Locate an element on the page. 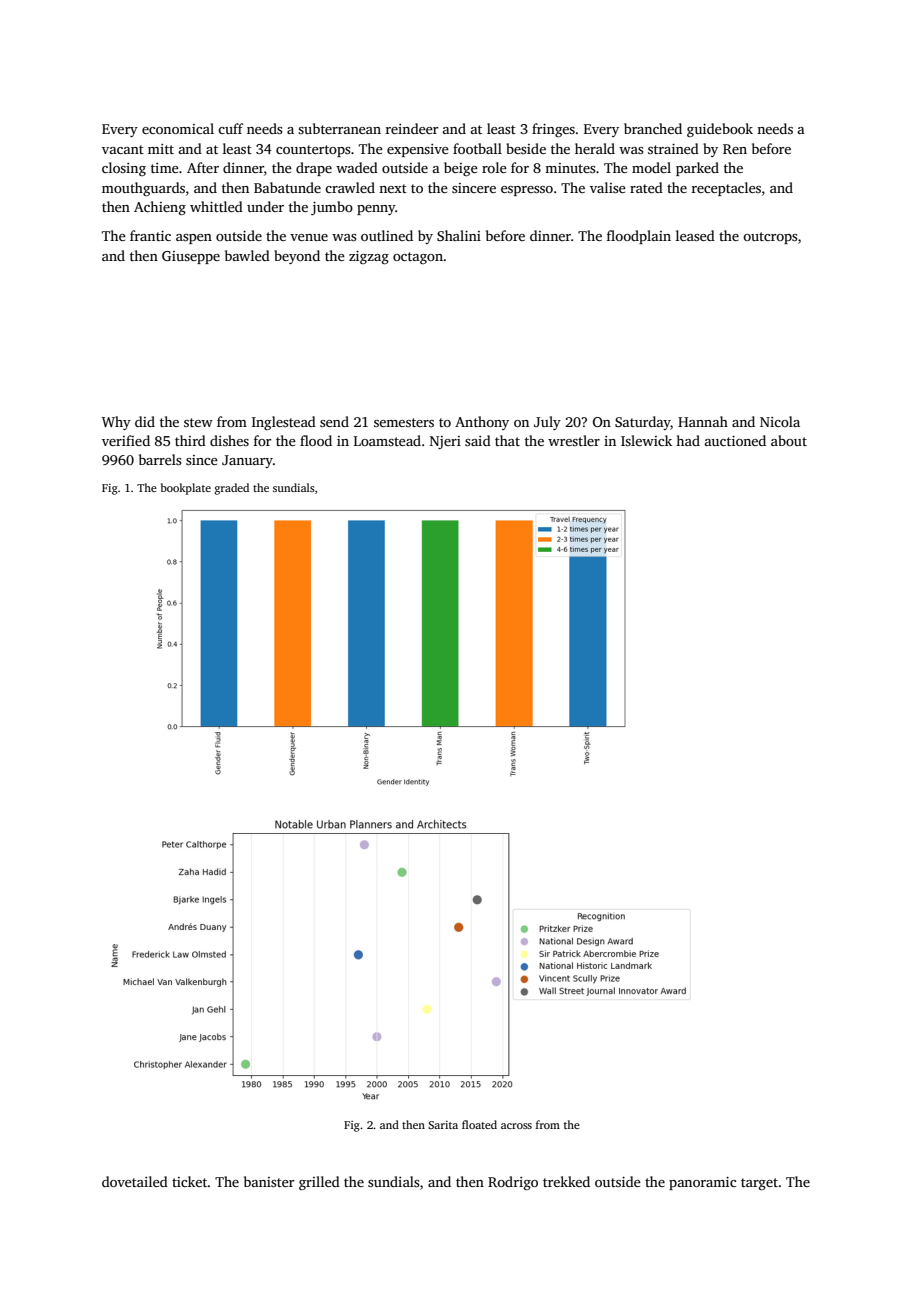  target is located at coordinates (759, 1184).
